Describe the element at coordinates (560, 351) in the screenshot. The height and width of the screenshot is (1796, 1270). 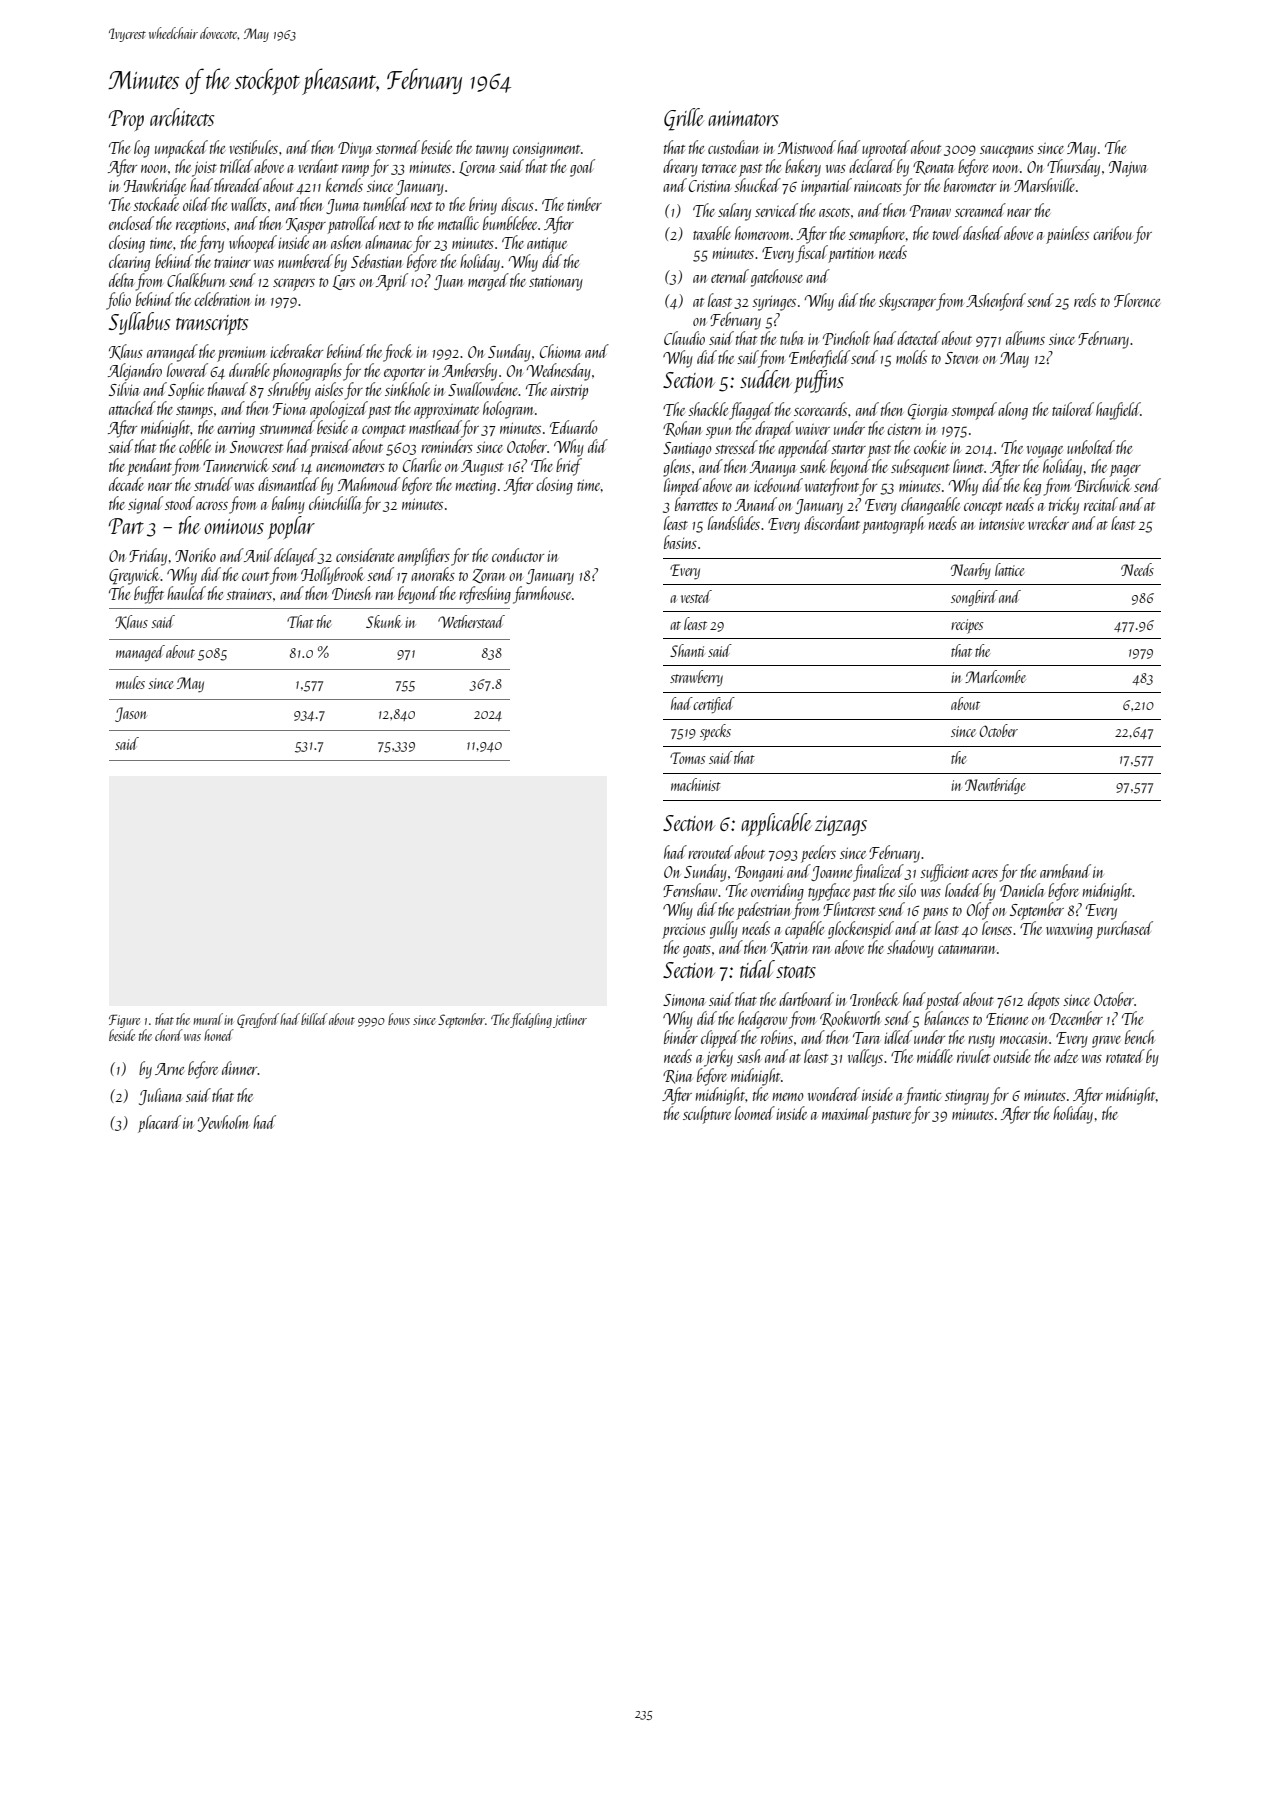
I see `Chioma` at that location.
